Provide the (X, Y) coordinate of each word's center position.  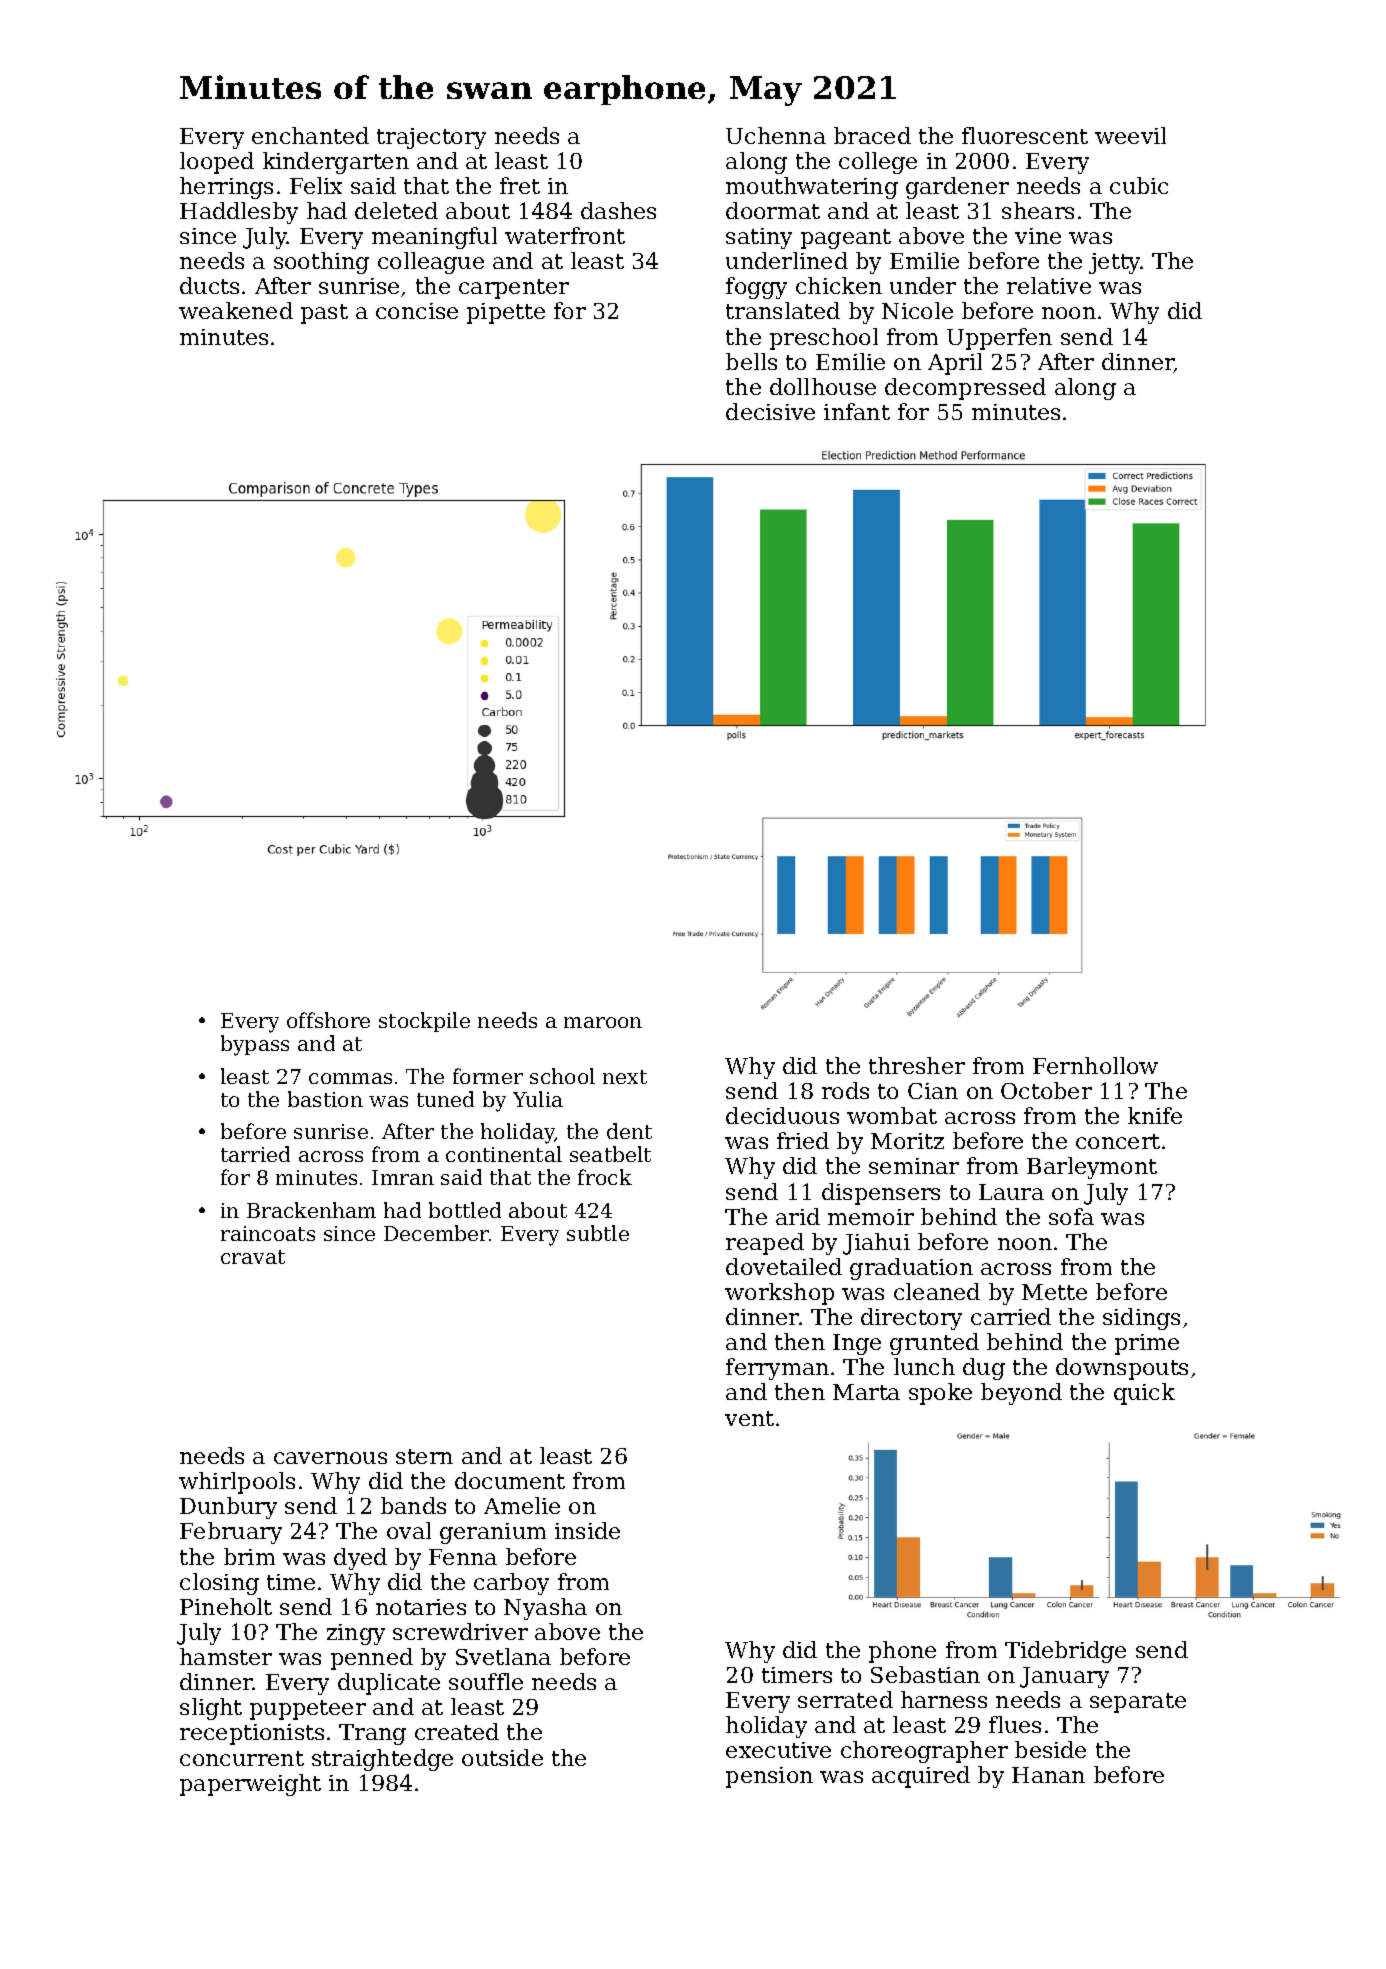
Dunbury (228, 1508)
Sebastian (925, 1674)
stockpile (424, 1022)
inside (587, 1530)
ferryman (777, 1369)
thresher (917, 1065)
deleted (396, 210)
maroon (603, 1022)
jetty (1115, 263)
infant (857, 411)
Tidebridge (1065, 1652)
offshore (328, 1020)
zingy (356, 1634)
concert (1118, 1141)
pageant (846, 239)
